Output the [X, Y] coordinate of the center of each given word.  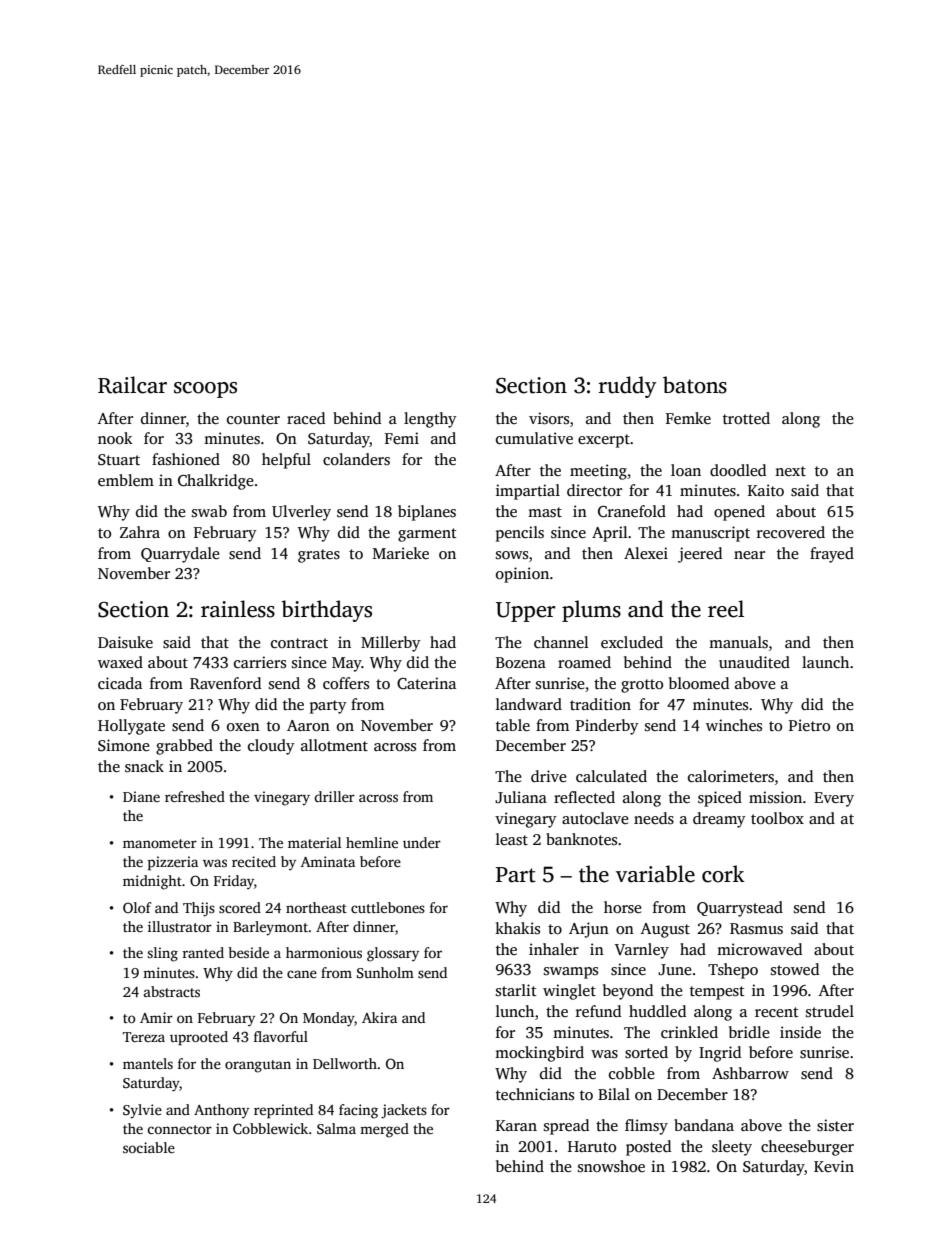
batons [695, 385]
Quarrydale [180, 555]
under [422, 842]
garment [427, 535]
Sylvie [142, 1111]
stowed [795, 969]
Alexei [646, 553]
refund [598, 1011]
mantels [148, 1063]
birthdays [326, 611]
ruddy [627, 387]
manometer [160, 843]
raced [306, 418]
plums [591, 611]
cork [723, 874]
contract [299, 643]
